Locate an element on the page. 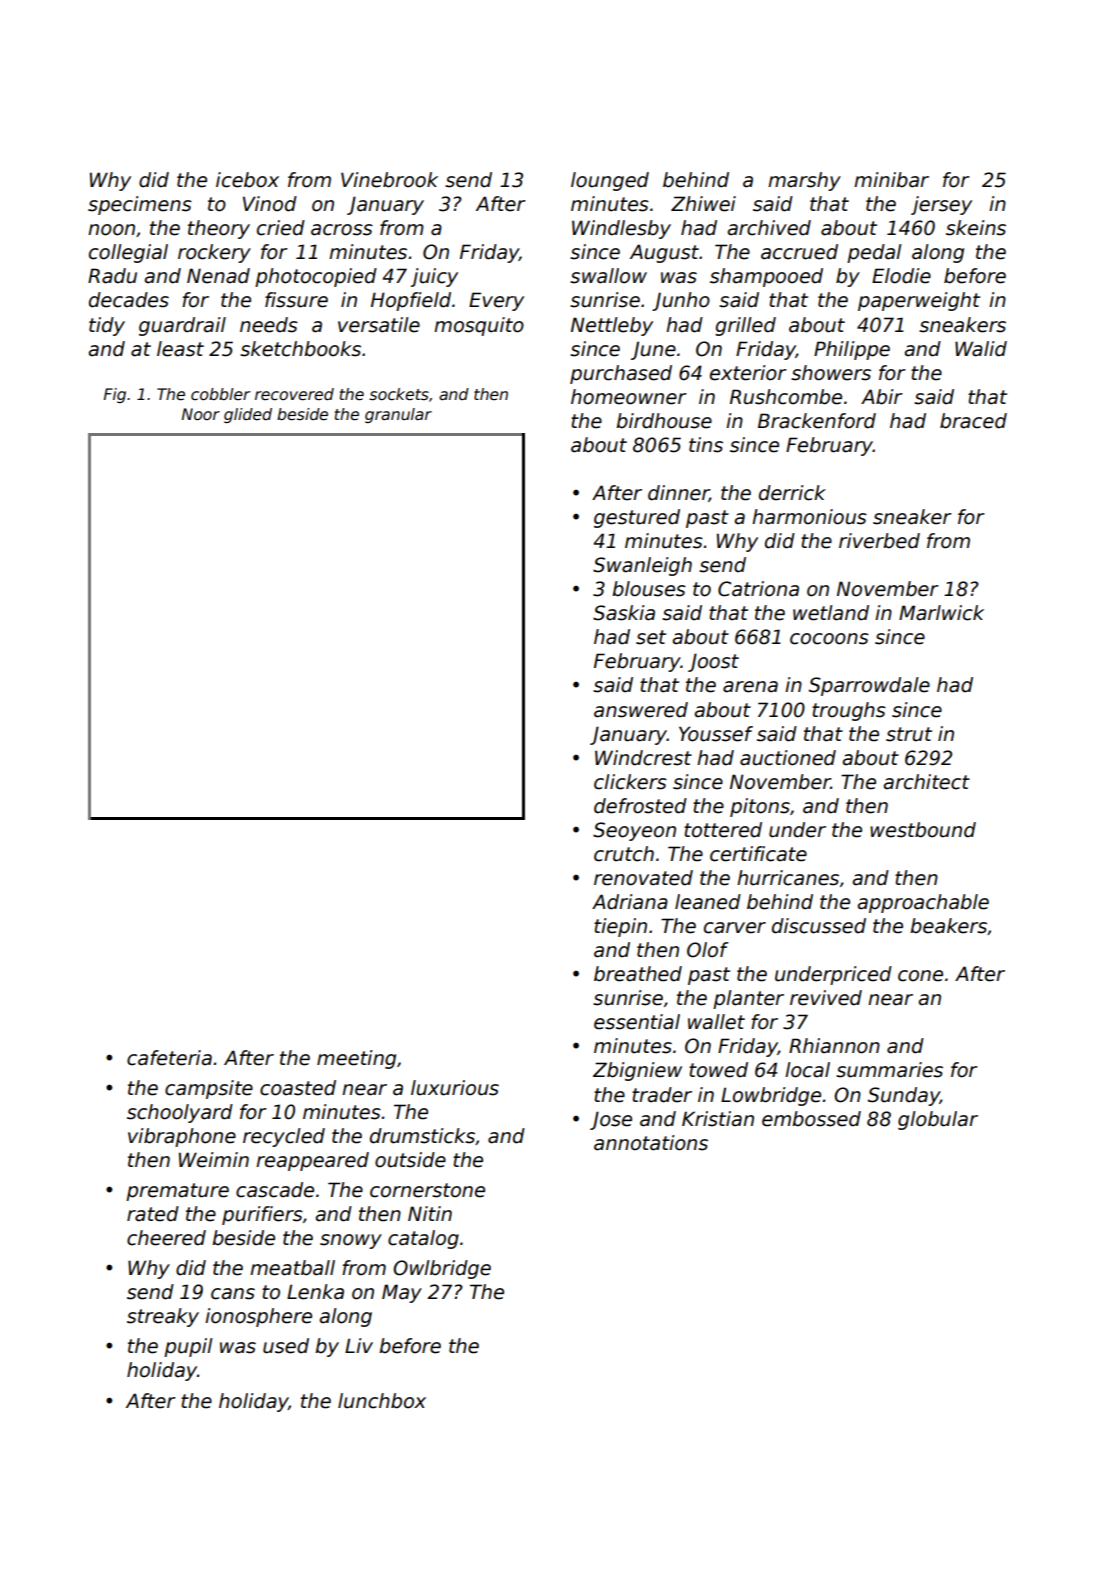 This page has height=1586, width=1095. Noor is located at coordinates (201, 414).
